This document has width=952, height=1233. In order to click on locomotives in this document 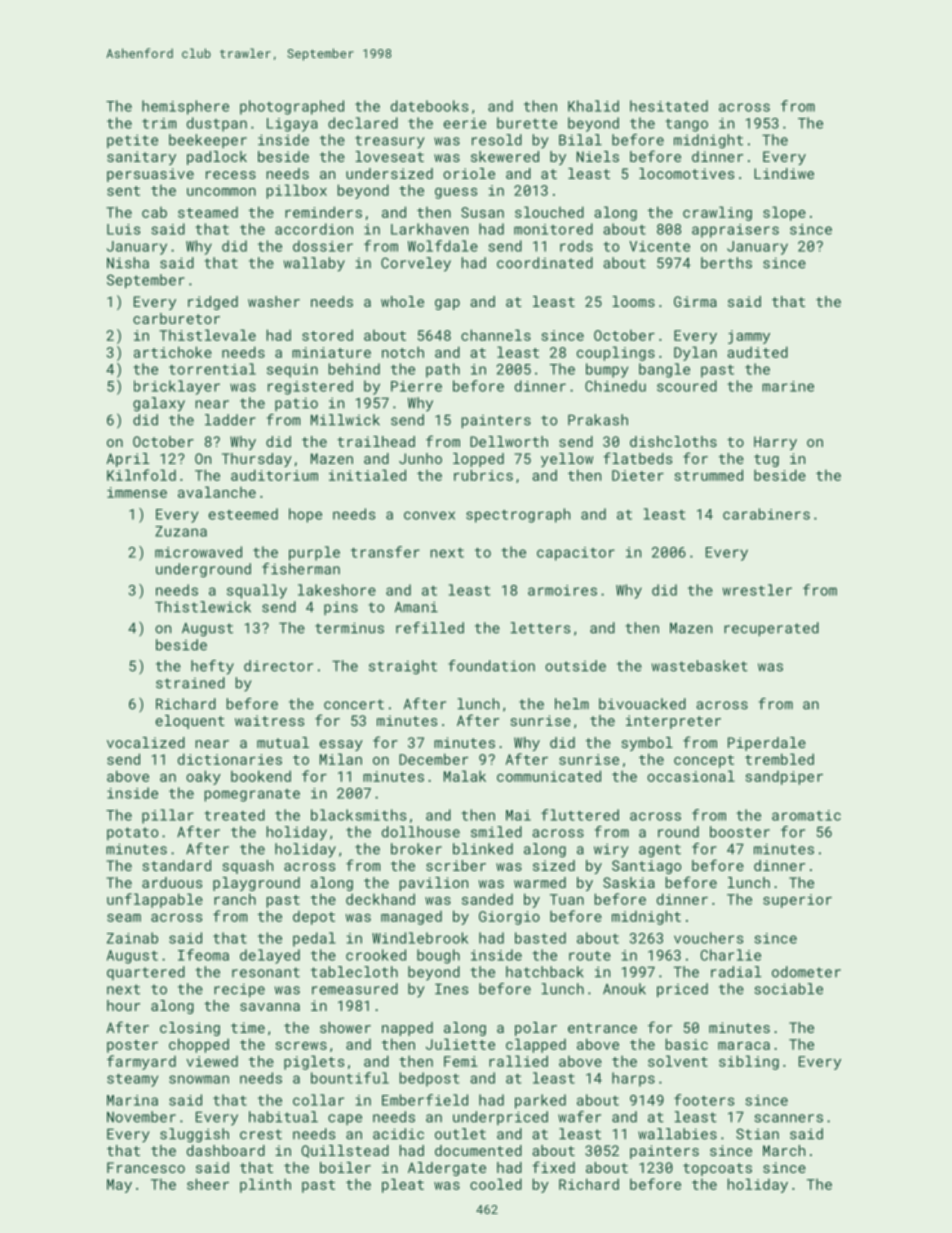, I will do `click(686, 173)`.
